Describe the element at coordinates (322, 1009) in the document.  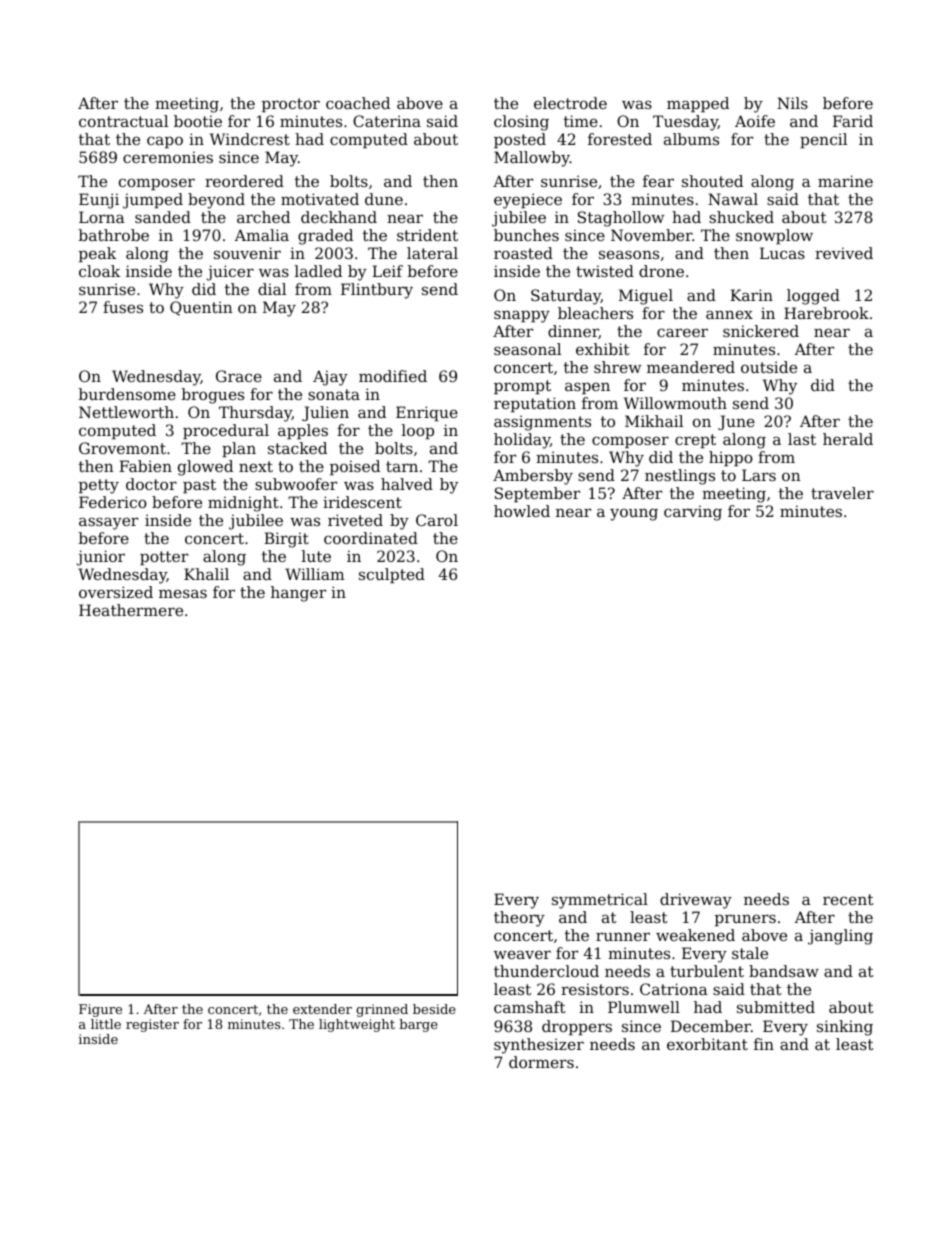
I see `extender` at that location.
